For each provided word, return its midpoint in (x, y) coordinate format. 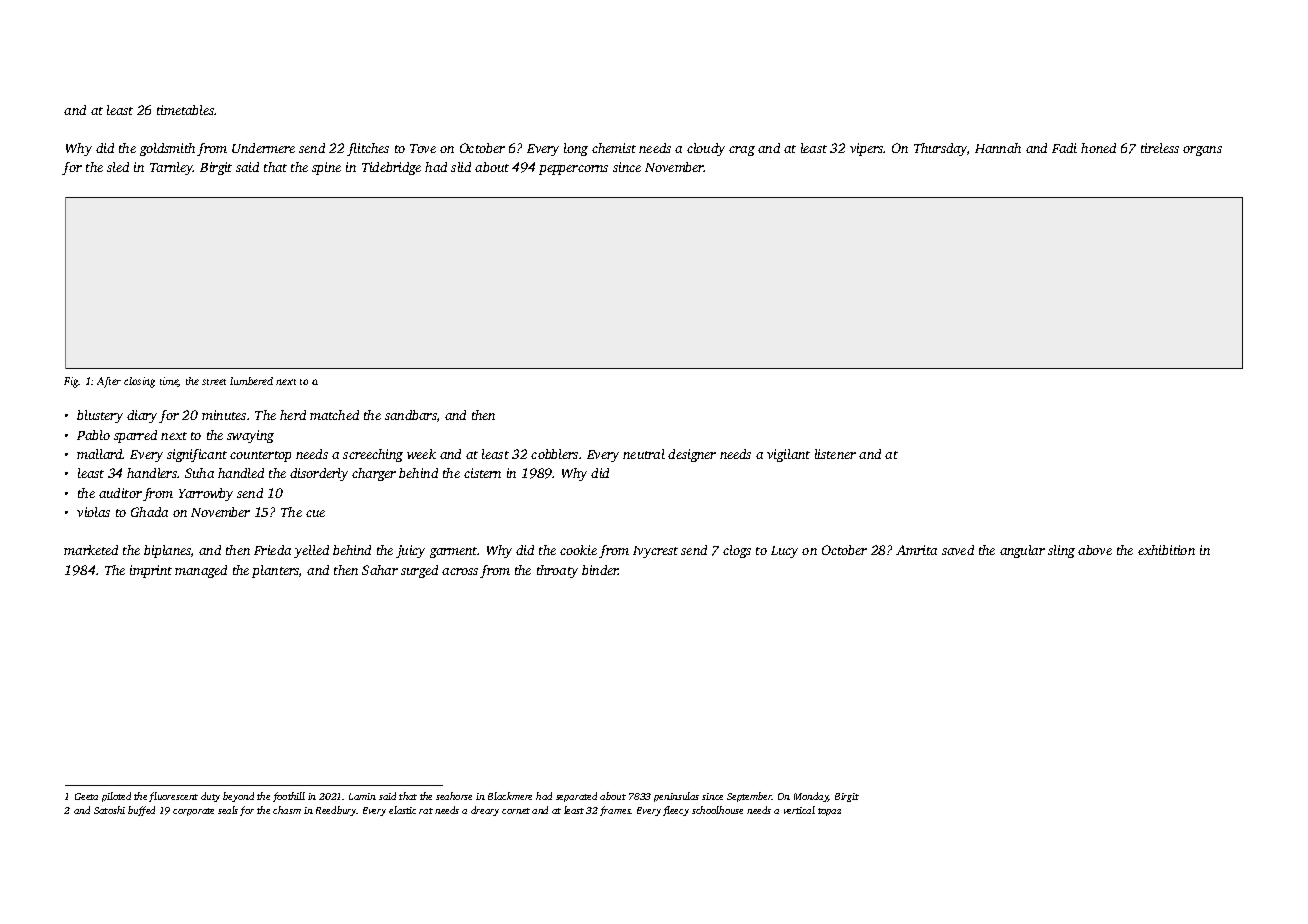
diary (142, 416)
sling (1061, 551)
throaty (557, 571)
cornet (516, 811)
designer (692, 455)
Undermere (263, 148)
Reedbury (336, 811)
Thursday (940, 149)
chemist (614, 148)
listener (835, 454)
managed (201, 571)
